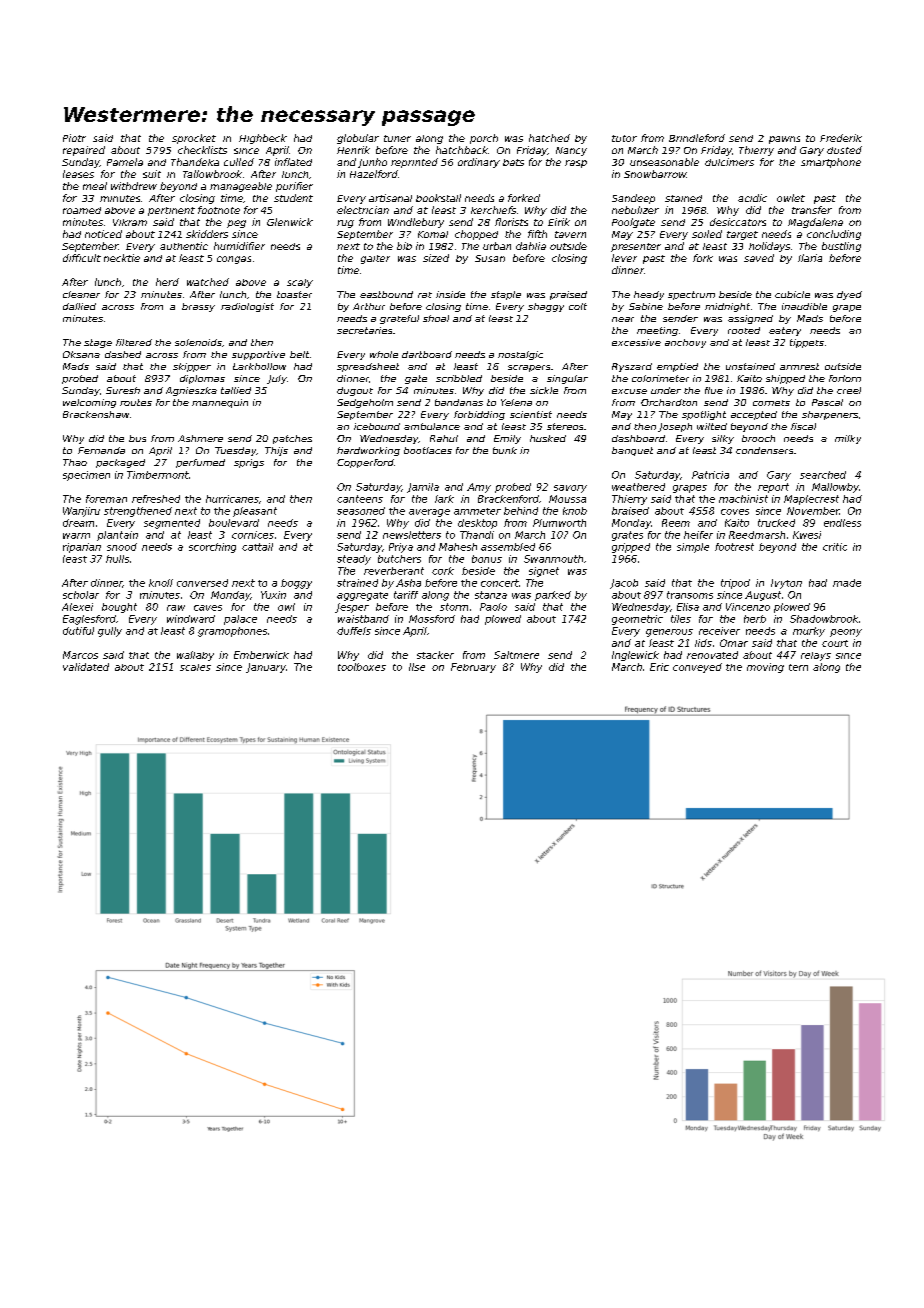 Image resolution: width=924 pixels, height=1308 pixels. I want to click on Mallowby, so click(835, 488).
